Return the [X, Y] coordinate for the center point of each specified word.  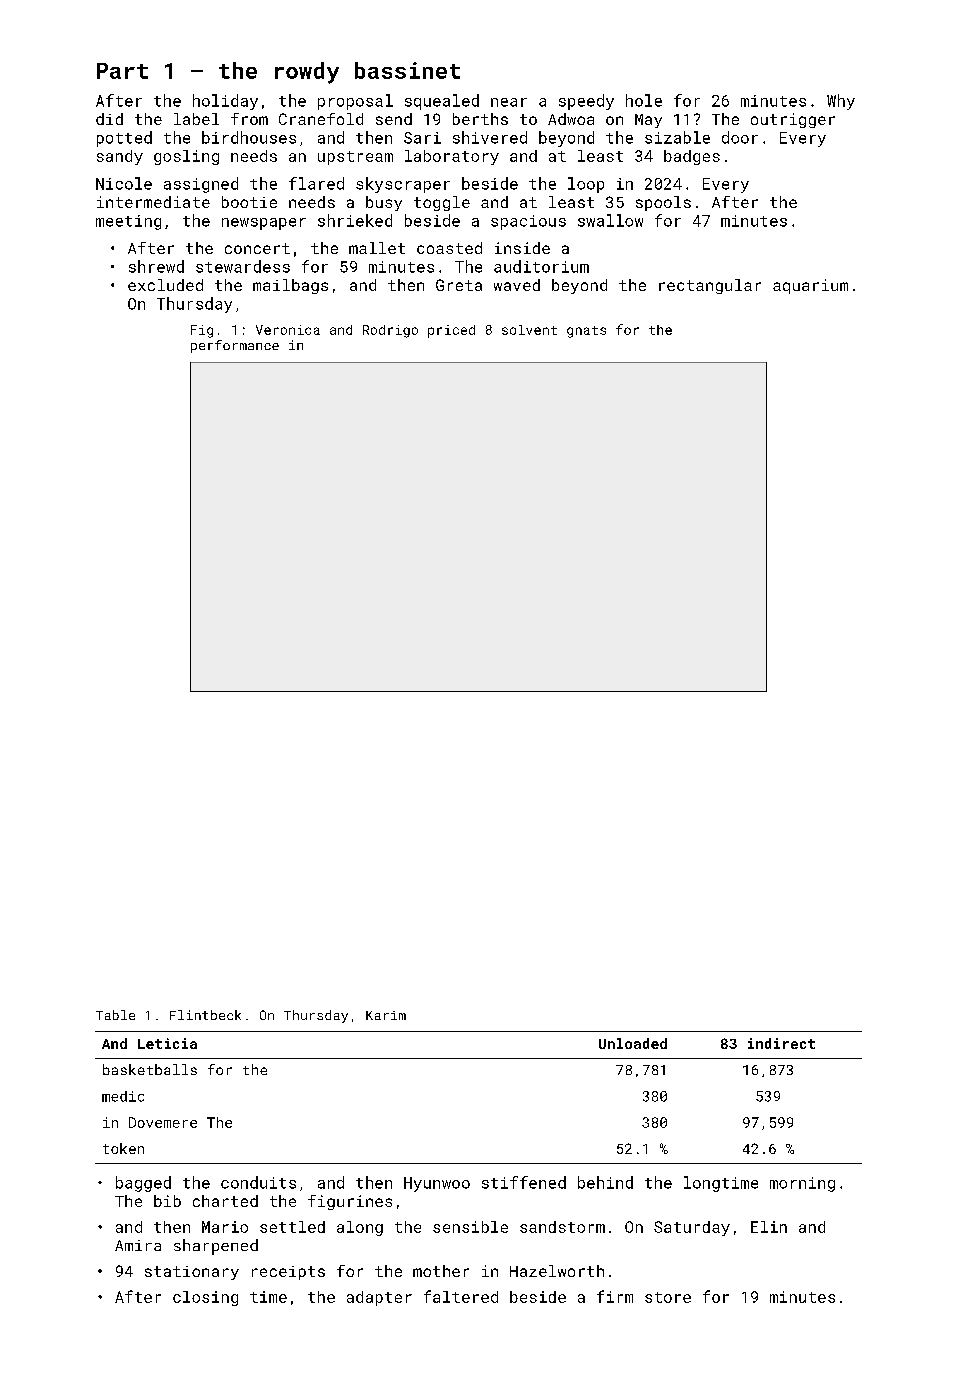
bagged [143, 1184]
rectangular [710, 286]
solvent [529, 330]
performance [235, 346]
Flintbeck [205, 1015]
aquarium [810, 286]
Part [122, 71]
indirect [781, 1043]
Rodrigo [390, 331]
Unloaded [633, 1043]
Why [841, 102]
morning [802, 1184]
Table [115, 1015]
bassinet [407, 70]
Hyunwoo [437, 1184]
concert [257, 248]
